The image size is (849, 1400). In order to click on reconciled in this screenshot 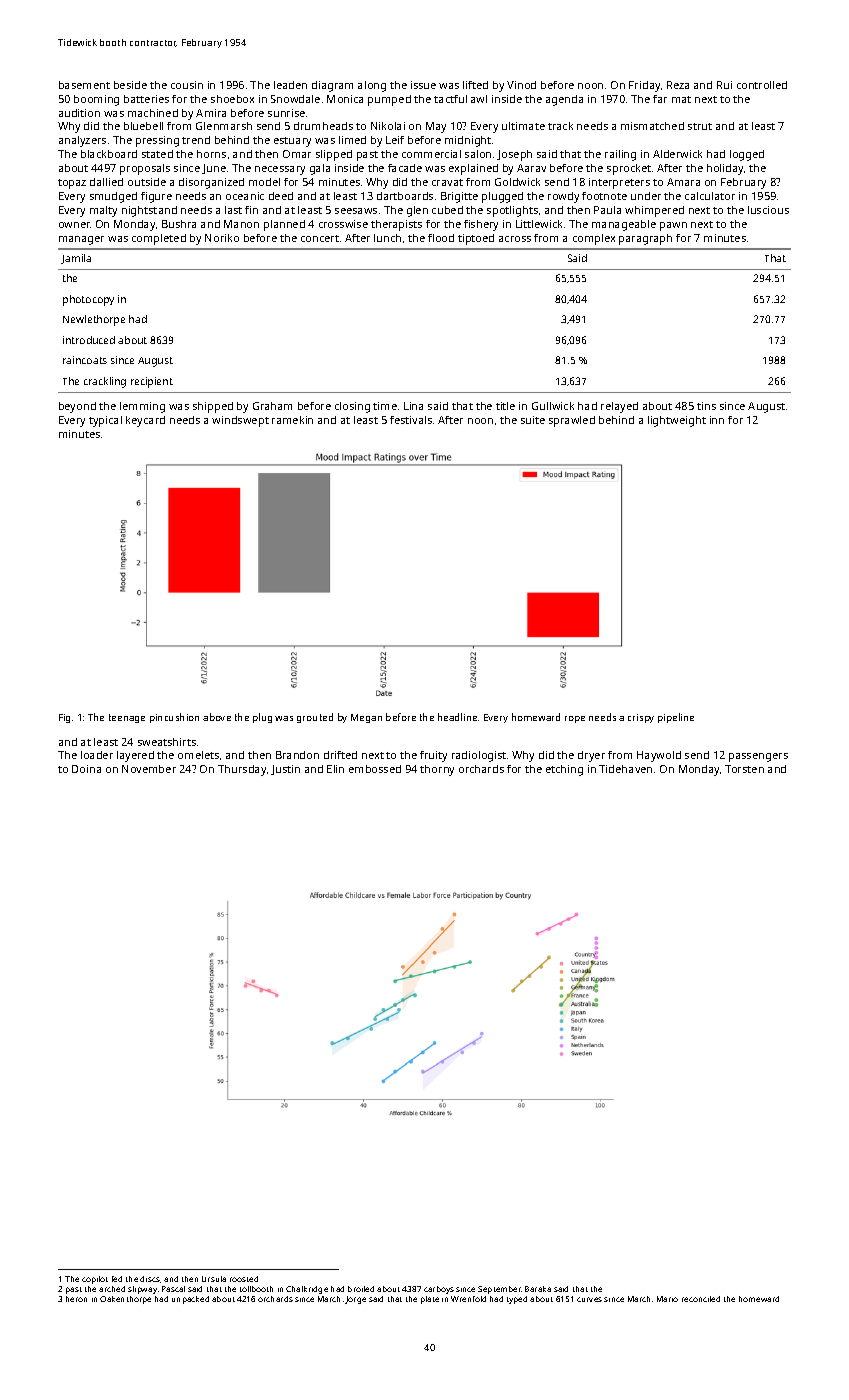, I will do `click(701, 1299)`.
